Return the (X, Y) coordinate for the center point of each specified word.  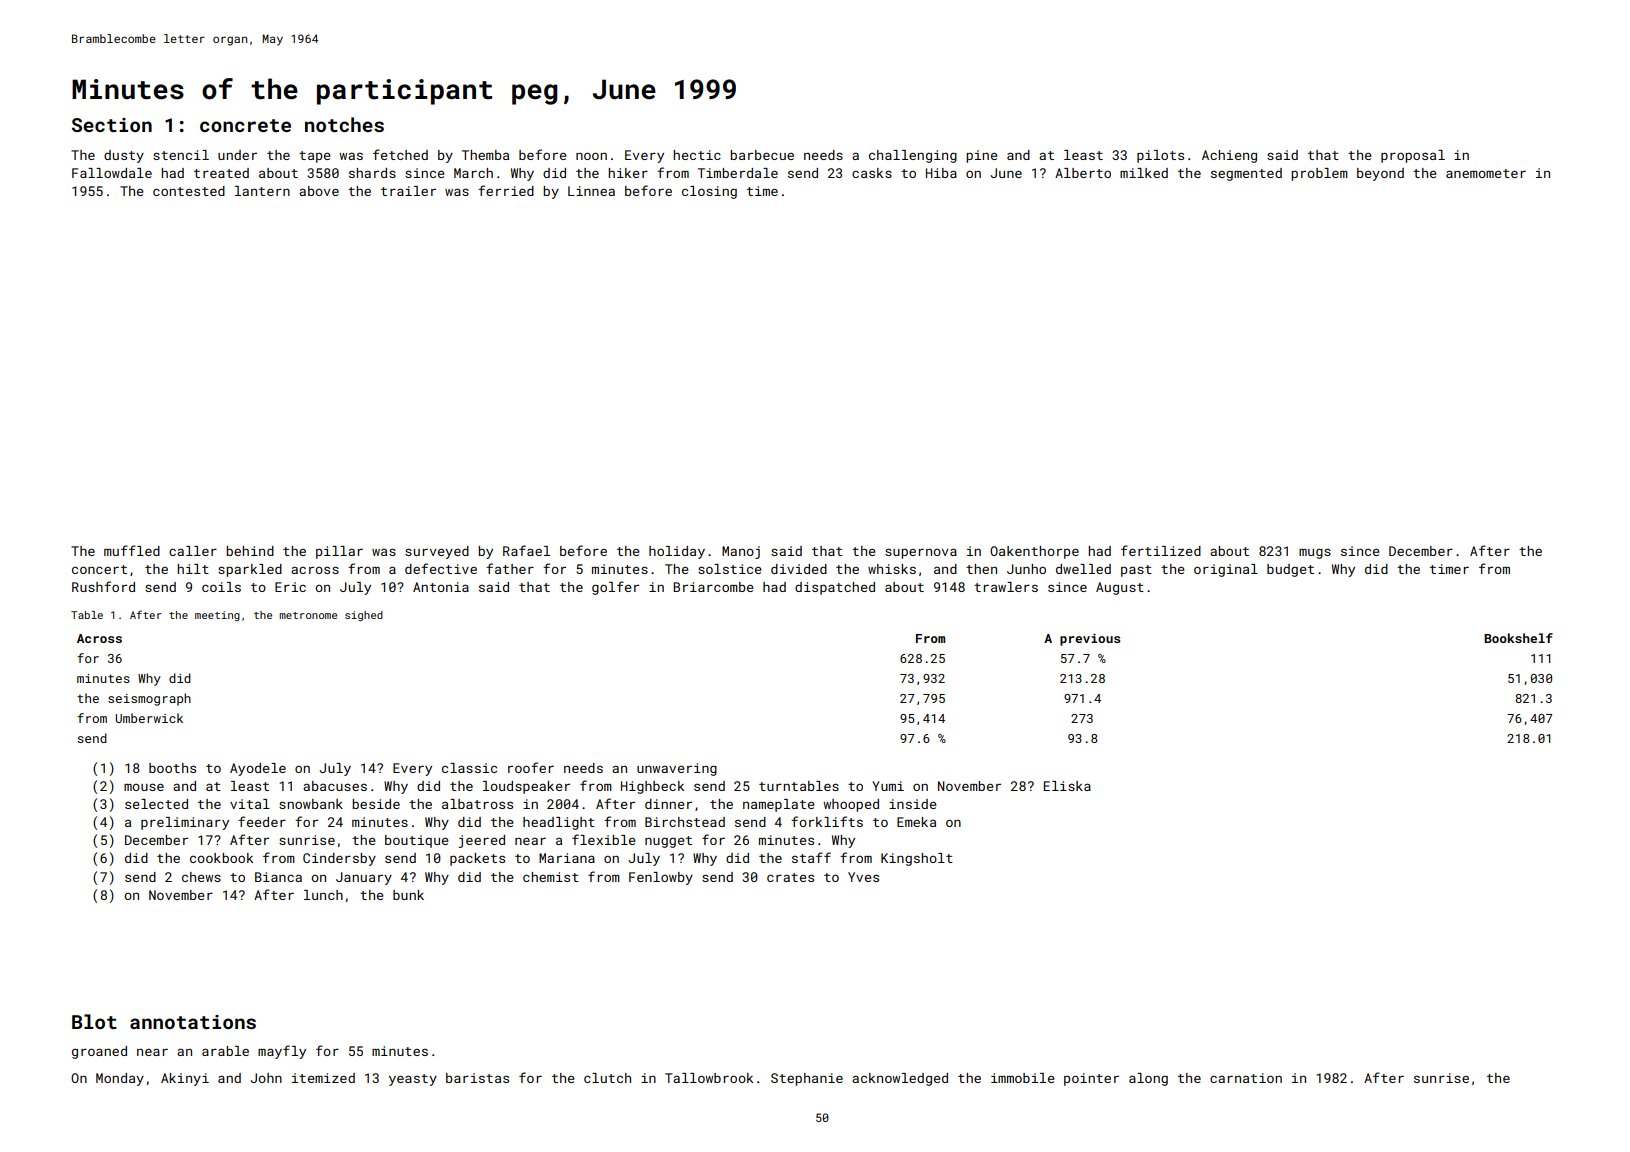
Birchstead (685, 822)
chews (201, 877)
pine (982, 156)
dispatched (835, 588)
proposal (1413, 156)
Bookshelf (1518, 638)
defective (441, 568)
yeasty (413, 1080)
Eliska (1067, 786)
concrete (245, 125)
